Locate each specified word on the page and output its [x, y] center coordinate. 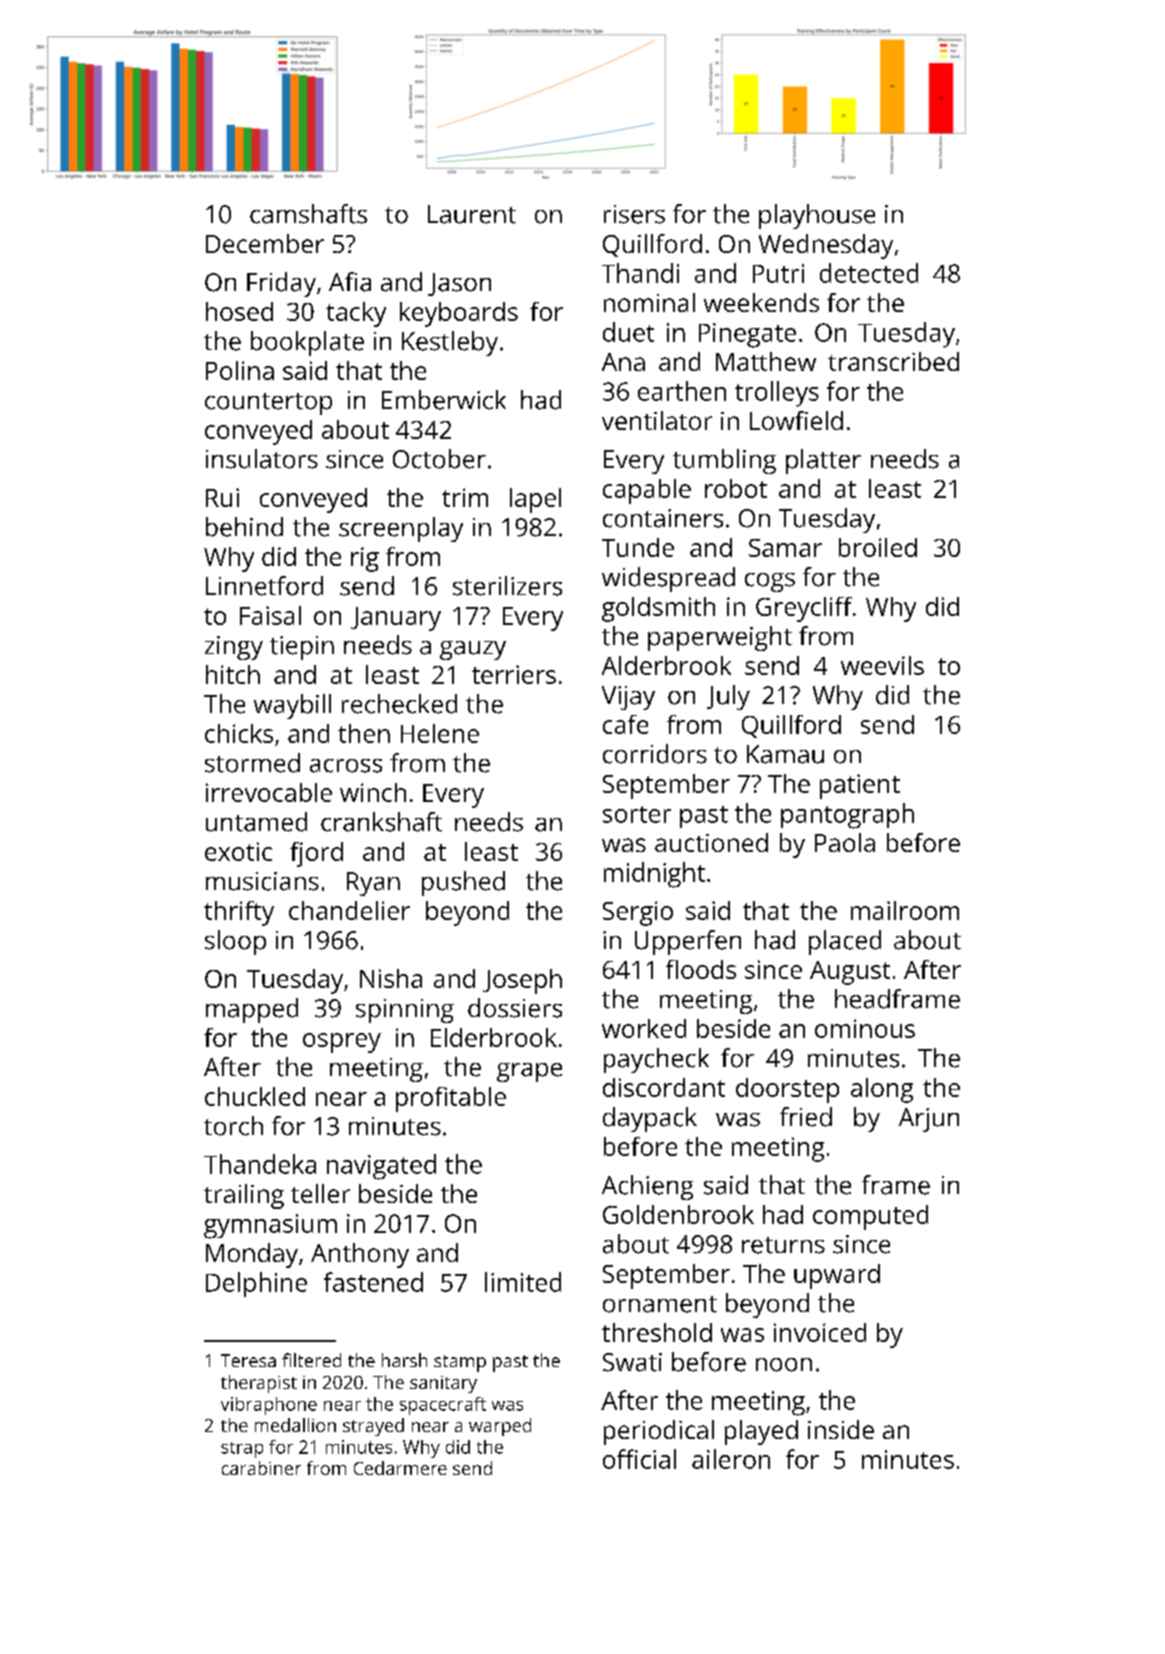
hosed [239, 311]
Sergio [638, 913]
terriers [514, 674]
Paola [845, 842]
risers [634, 214]
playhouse [817, 216]
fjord [316, 854]
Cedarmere [400, 1468]
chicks [239, 733]
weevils [882, 665]
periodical [659, 1432]
